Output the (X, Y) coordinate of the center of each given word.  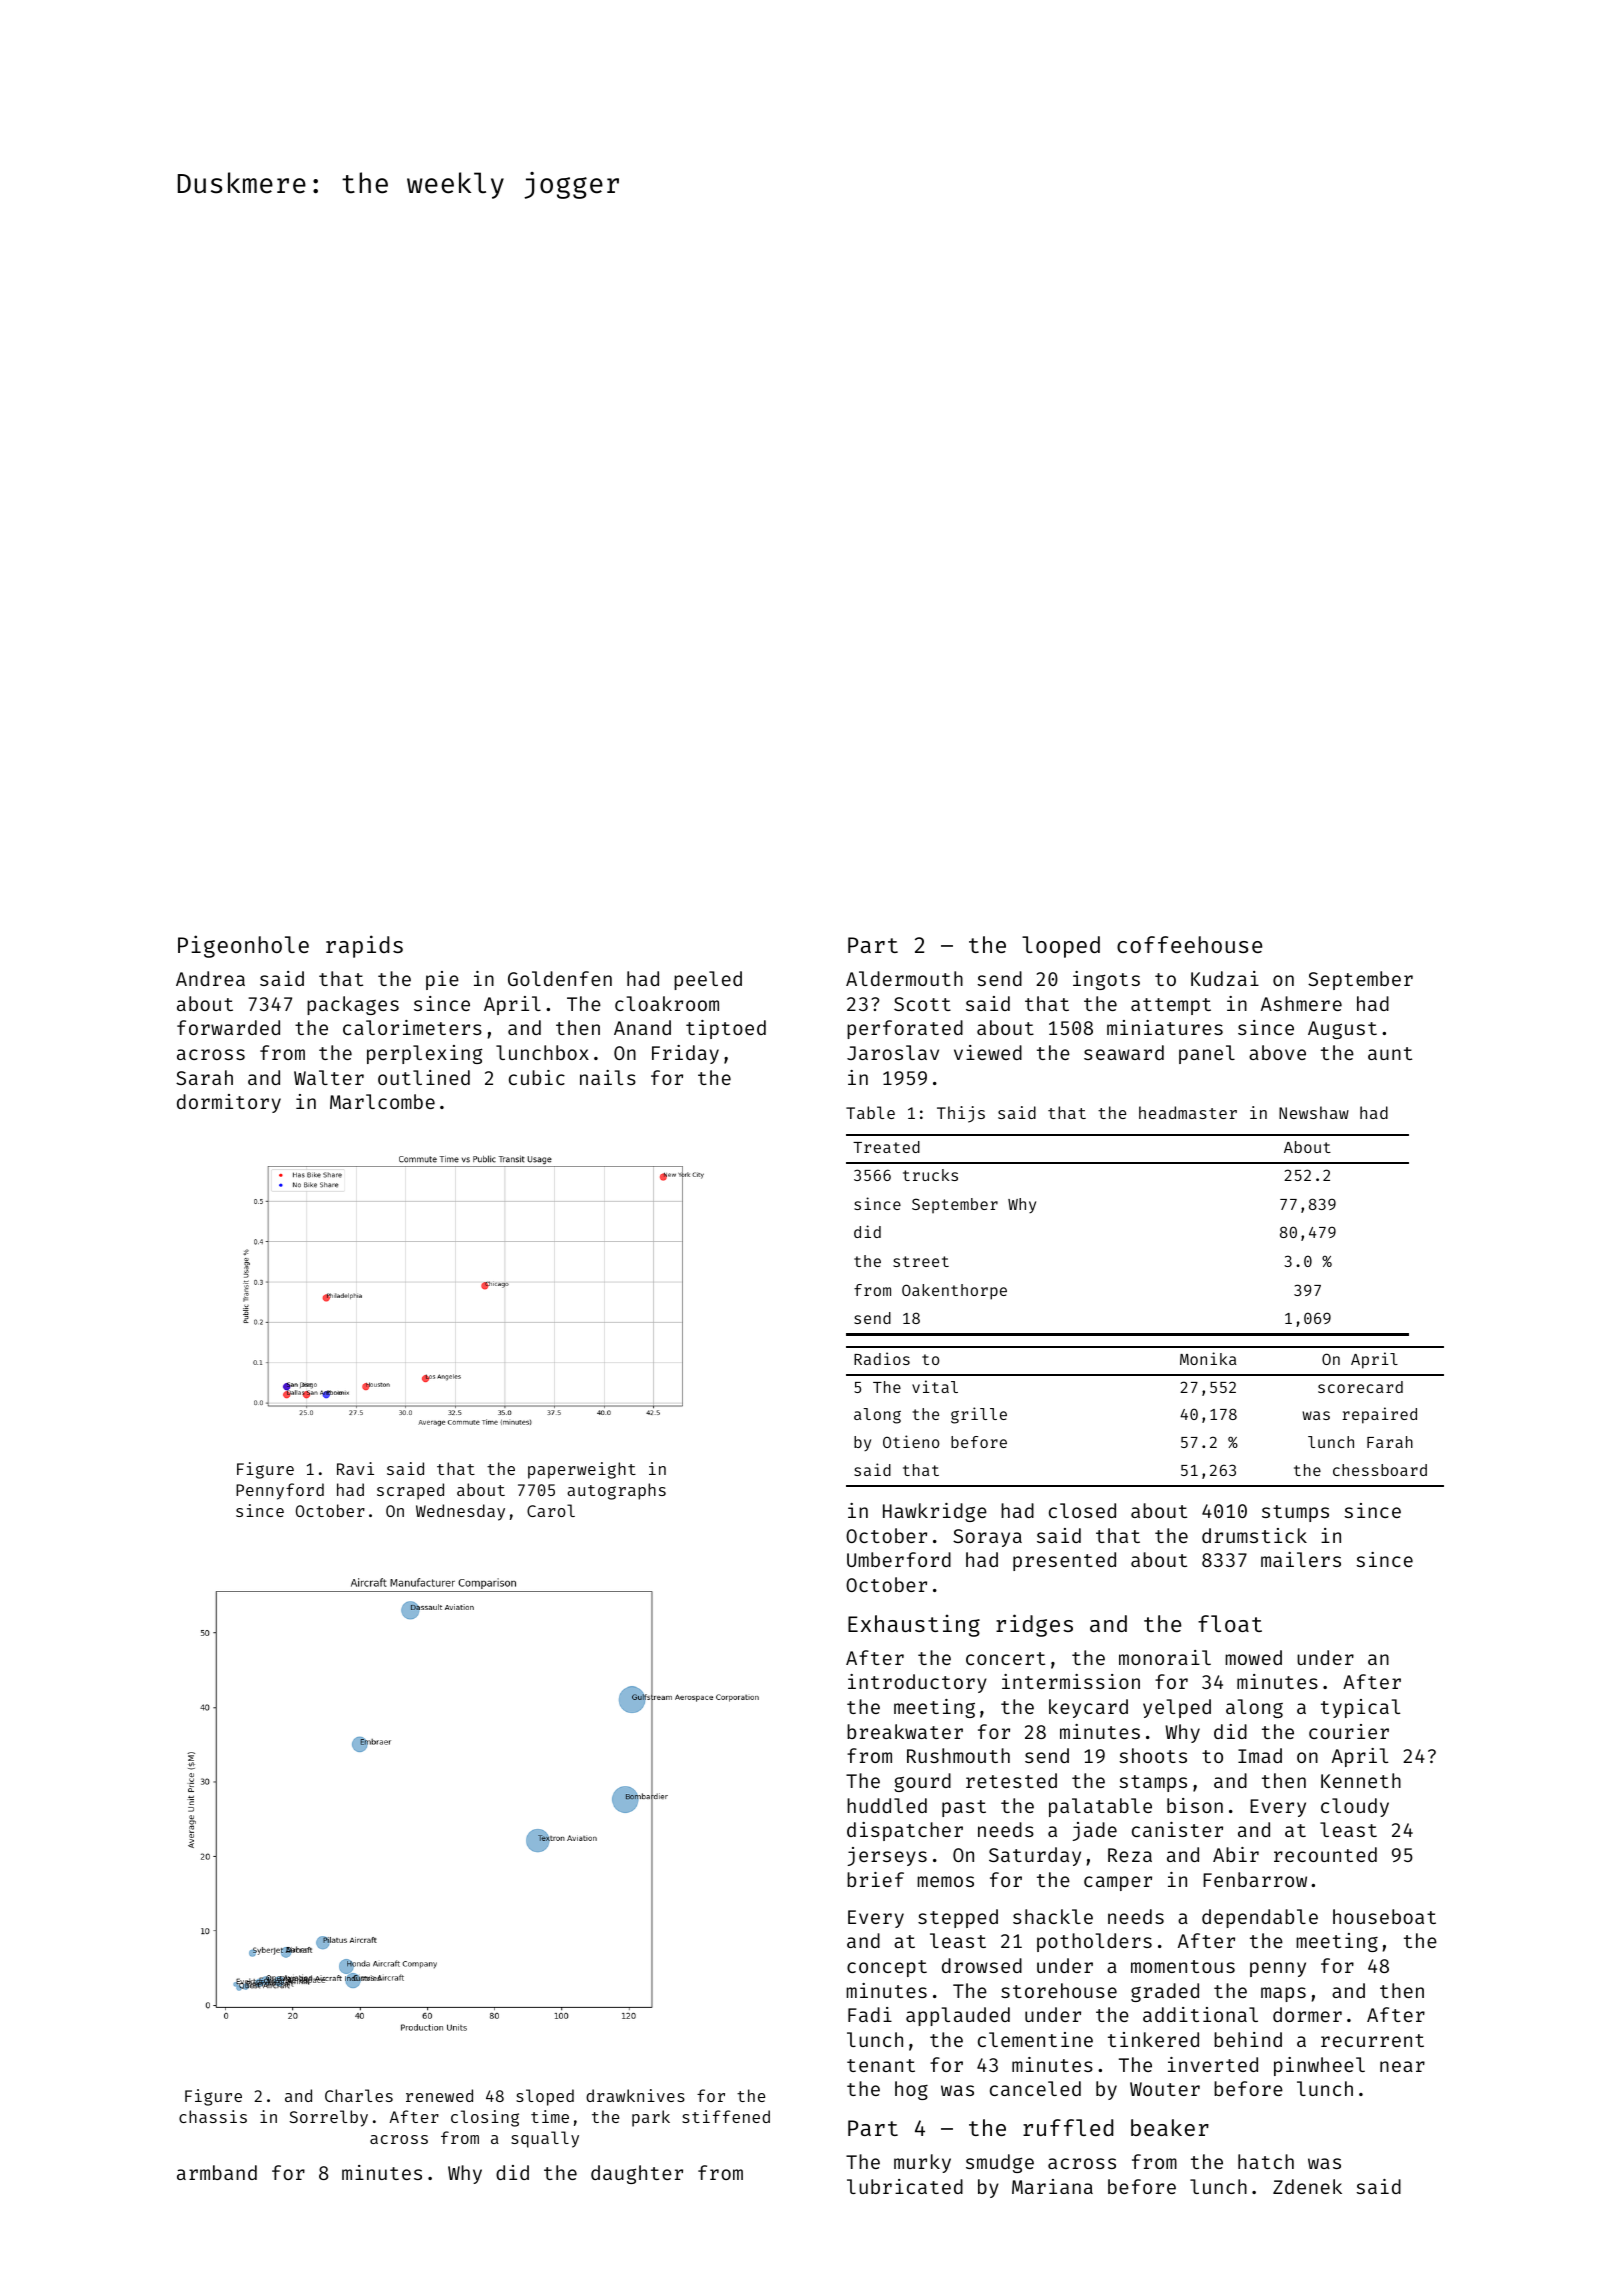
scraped (410, 1491)
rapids (364, 946)
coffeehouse (1189, 944)
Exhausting (914, 1626)
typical (1360, 1708)
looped (1061, 947)
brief (875, 1879)
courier (1349, 1731)
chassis (213, 2116)
